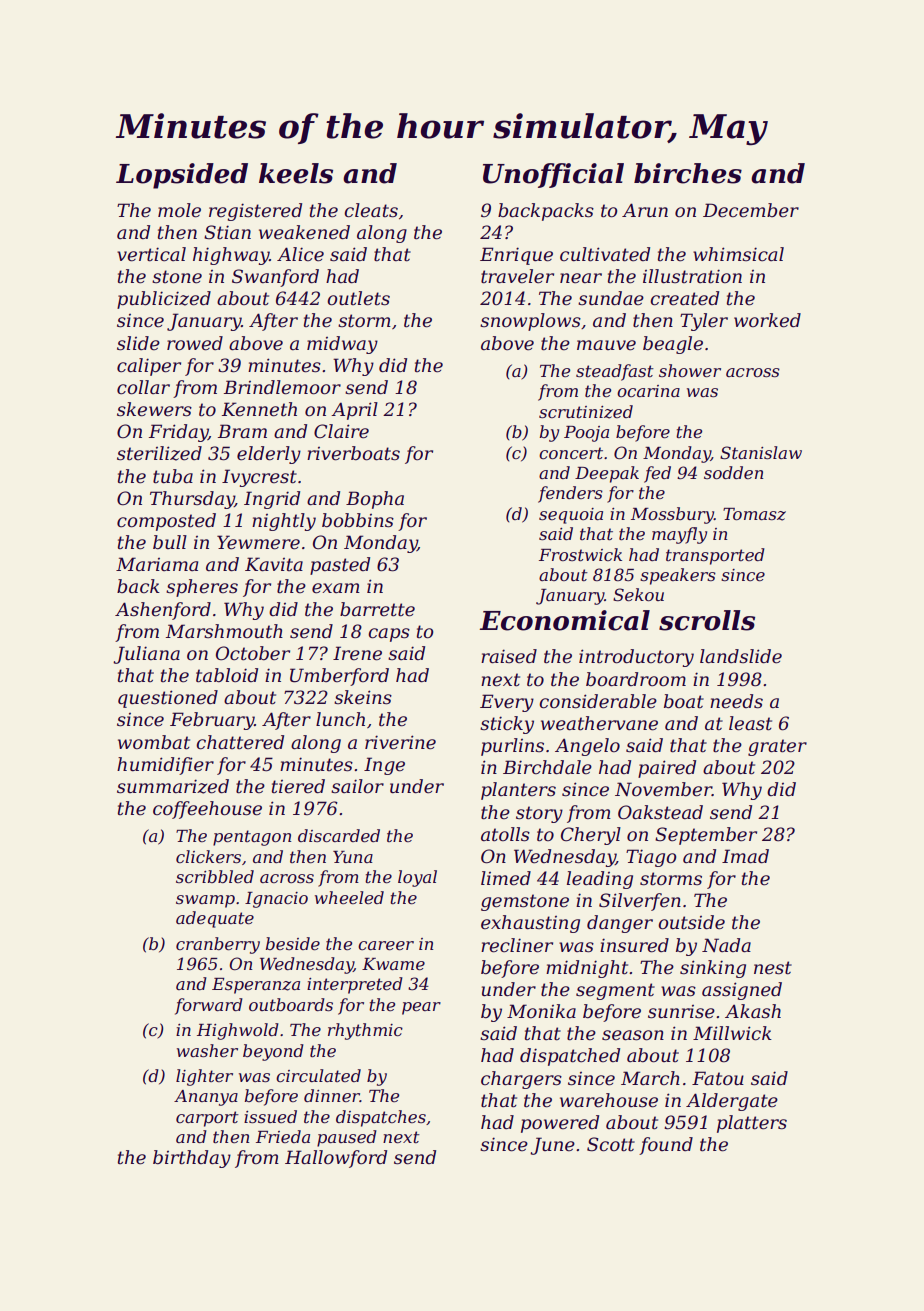 Image resolution: width=924 pixels, height=1311 pixels. I want to click on pasted, so click(340, 566).
